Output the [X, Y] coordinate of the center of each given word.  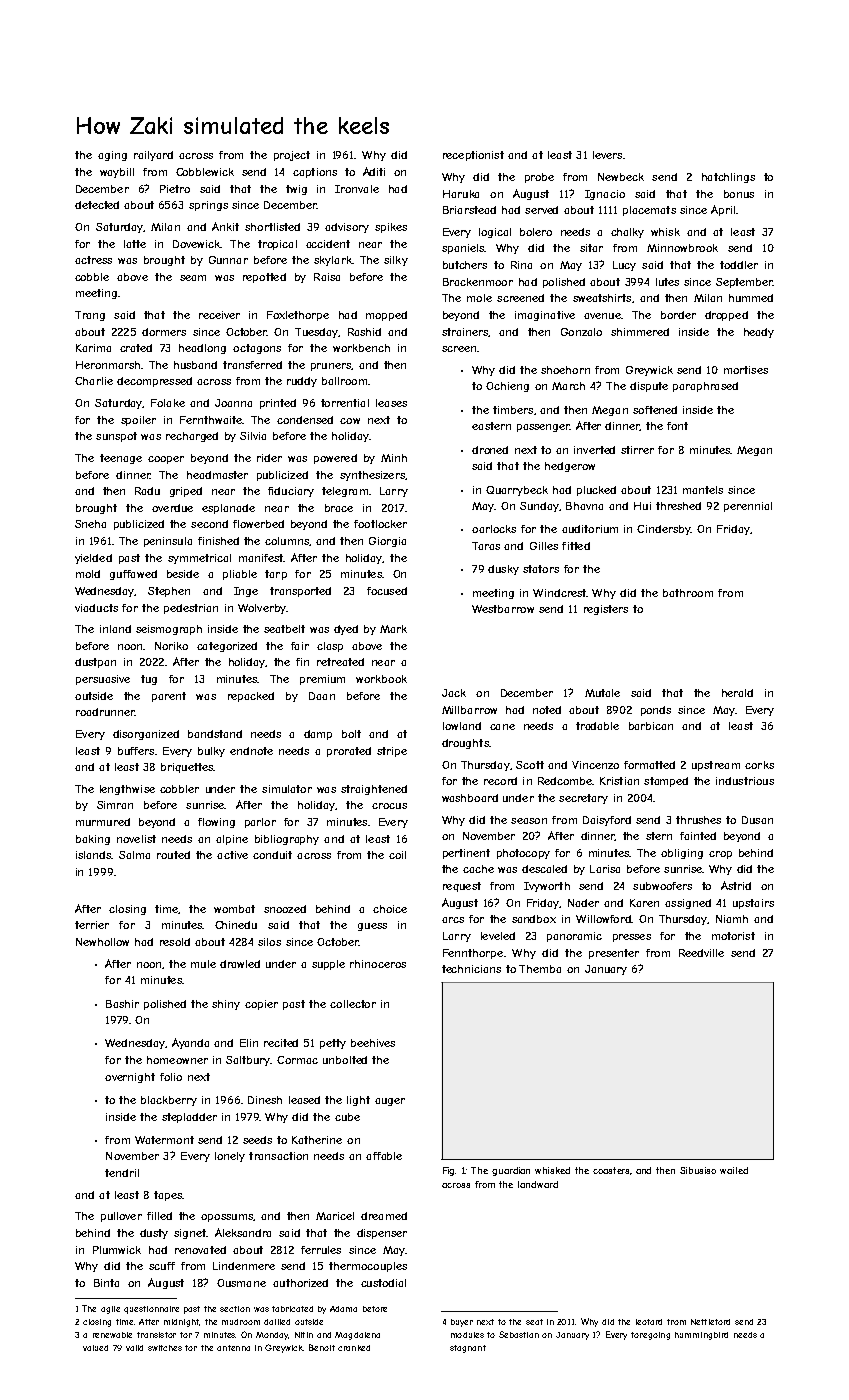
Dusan [757, 820]
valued [95, 1348]
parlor [260, 823]
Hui [642, 506]
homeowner [177, 1060]
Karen [644, 903]
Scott [530, 765]
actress [93, 260]
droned [490, 450]
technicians [471, 969]
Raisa [327, 277]
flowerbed [258, 524]
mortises [746, 370]
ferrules [321, 1250]
